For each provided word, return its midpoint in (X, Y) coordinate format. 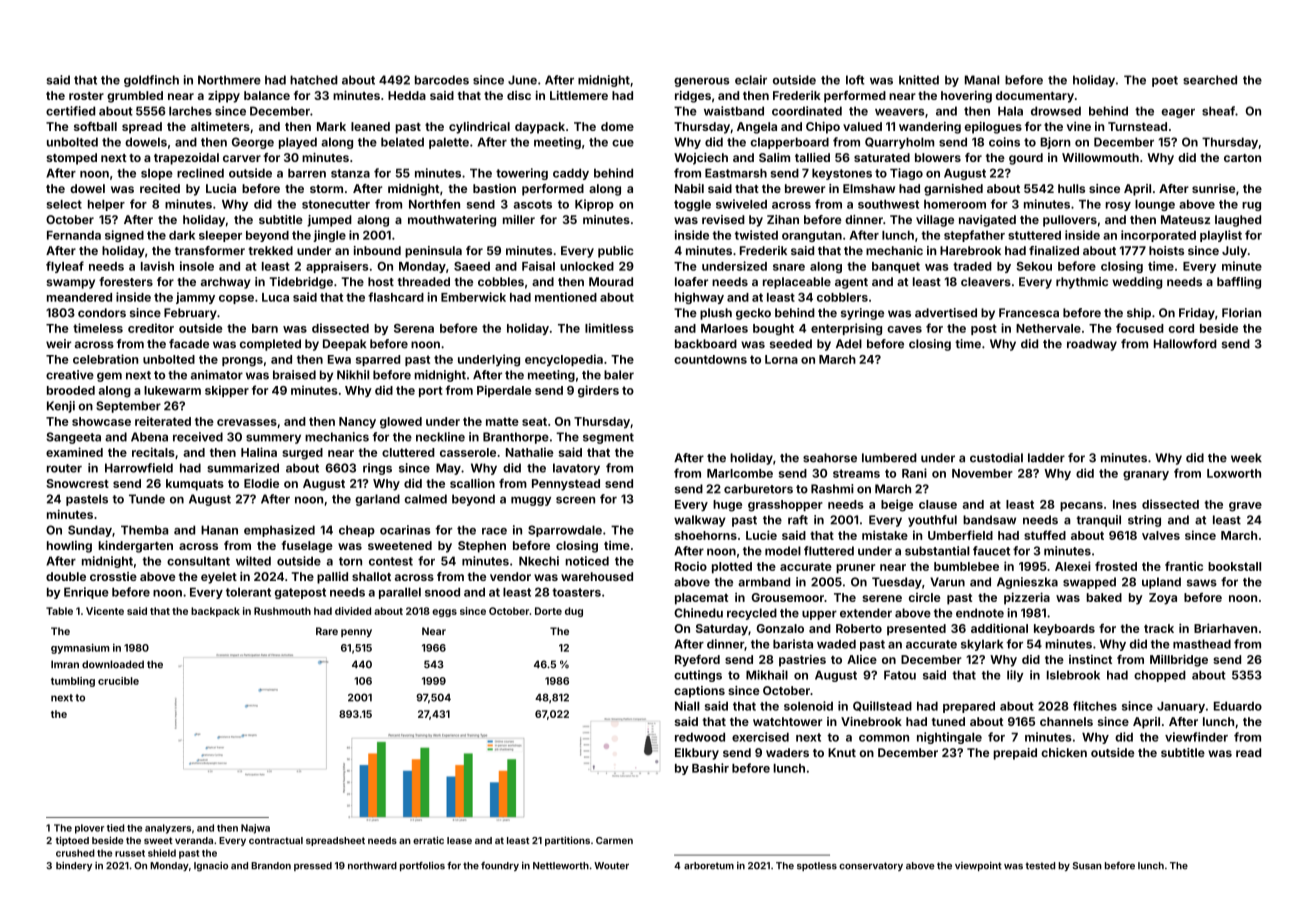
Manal (982, 80)
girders (598, 391)
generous (702, 82)
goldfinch (151, 81)
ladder (1046, 458)
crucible (118, 681)
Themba (144, 530)
